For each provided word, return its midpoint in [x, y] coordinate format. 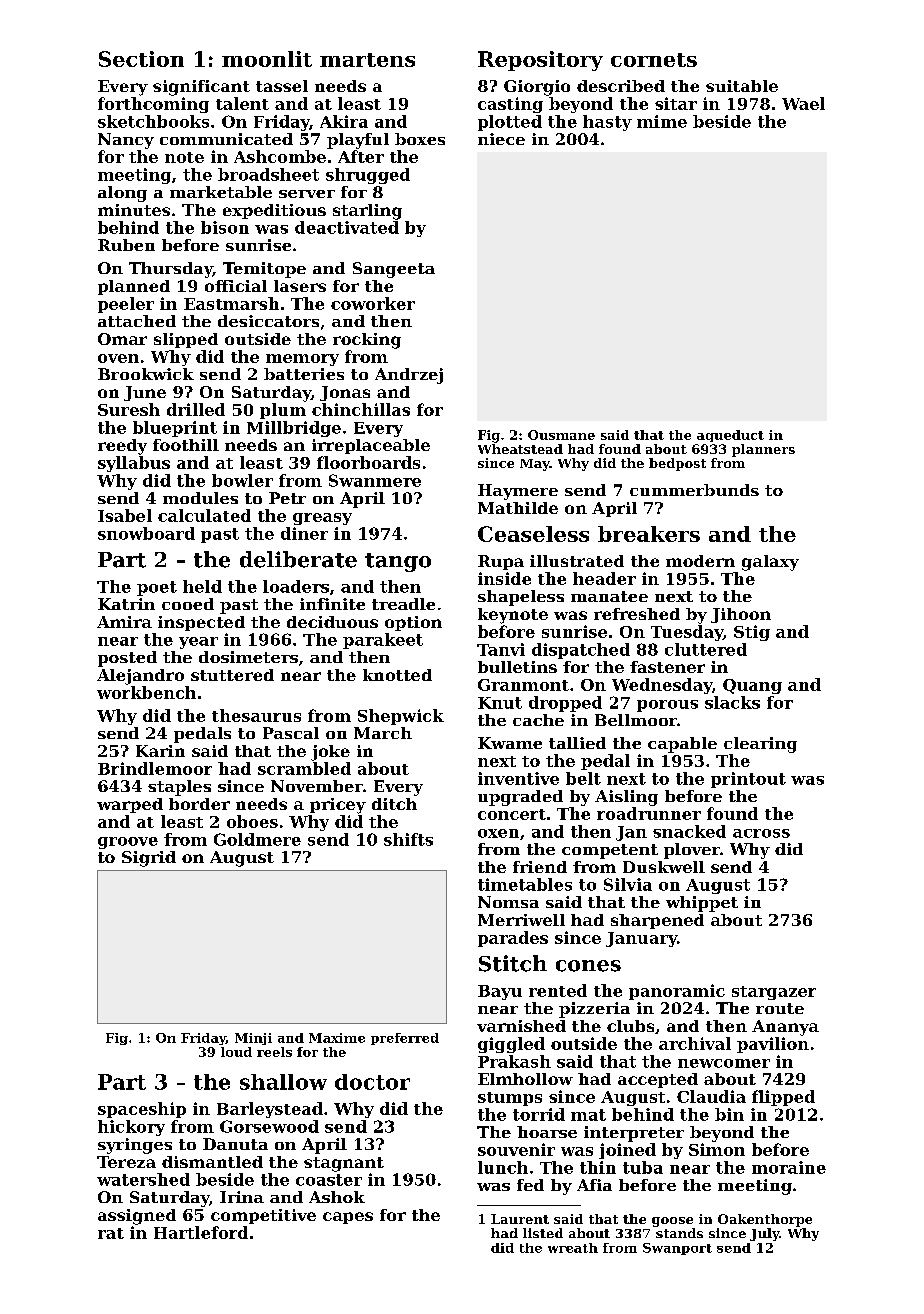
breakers [649, 534]
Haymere [518, 492]
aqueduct [730, 436]
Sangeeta [394, 270]
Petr [287, 498]
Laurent [520, 1219]
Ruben [126, 245]
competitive [263, 1216]
